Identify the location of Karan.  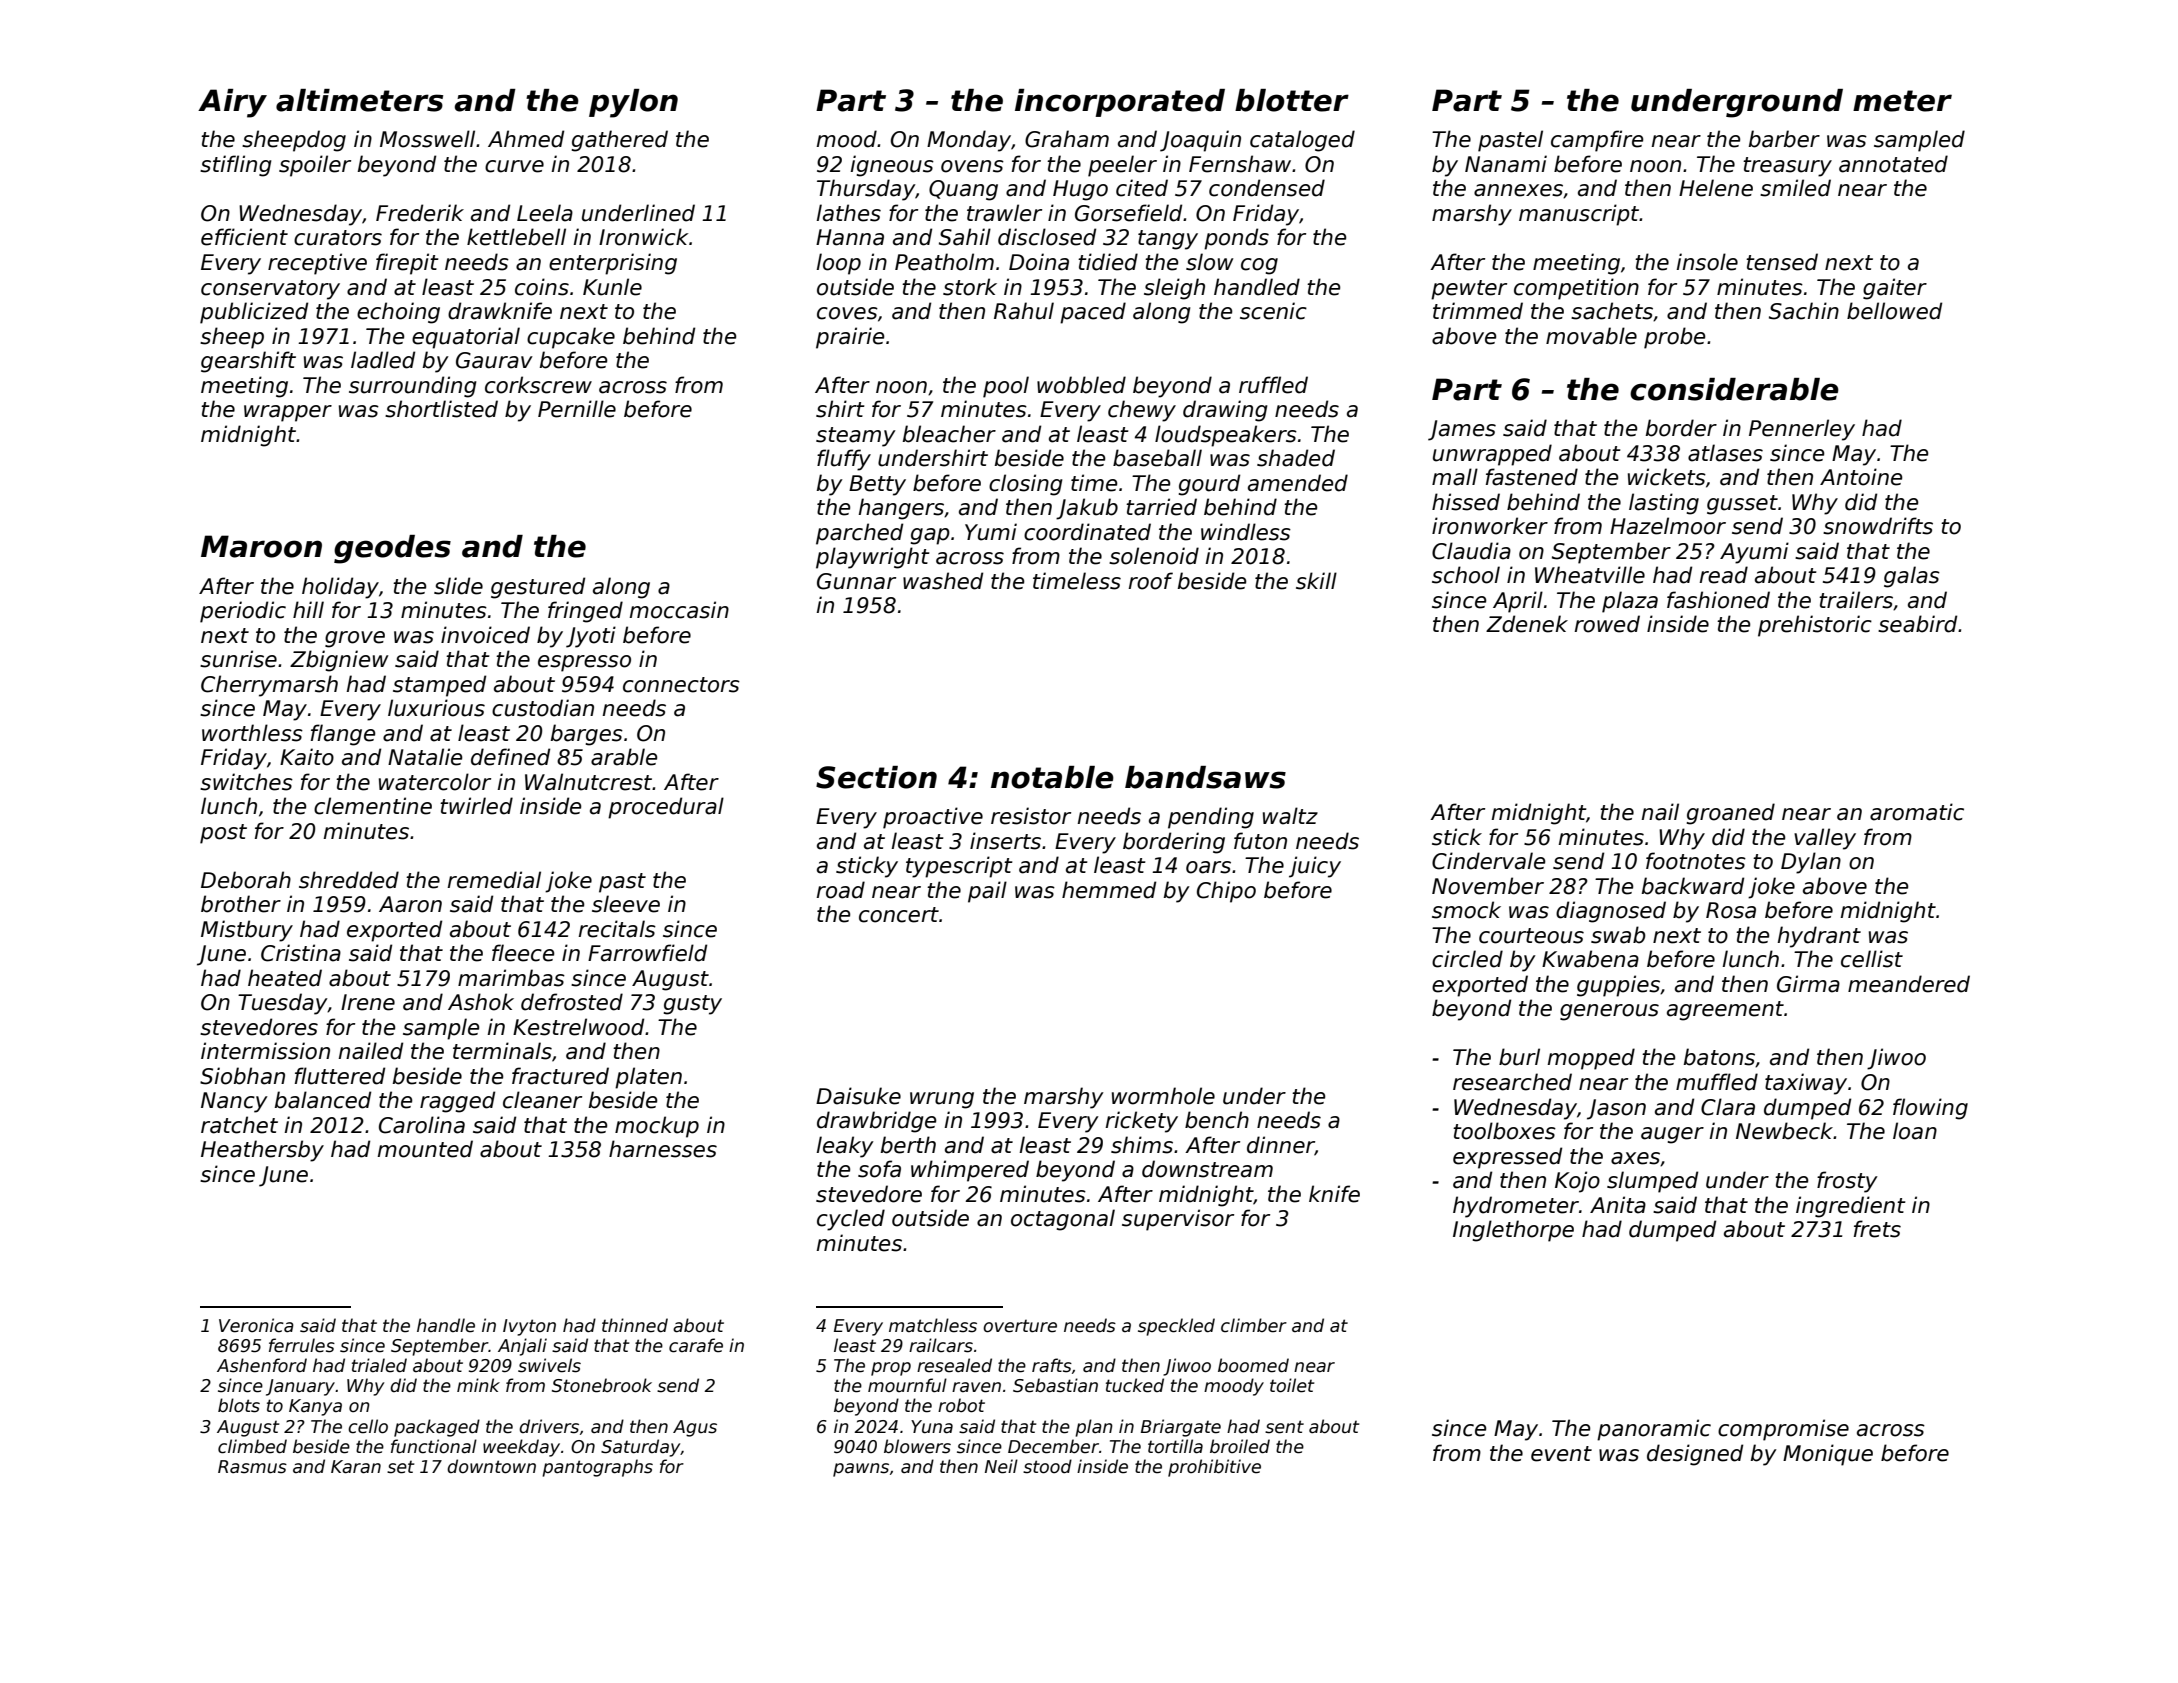
(356, 1467).
